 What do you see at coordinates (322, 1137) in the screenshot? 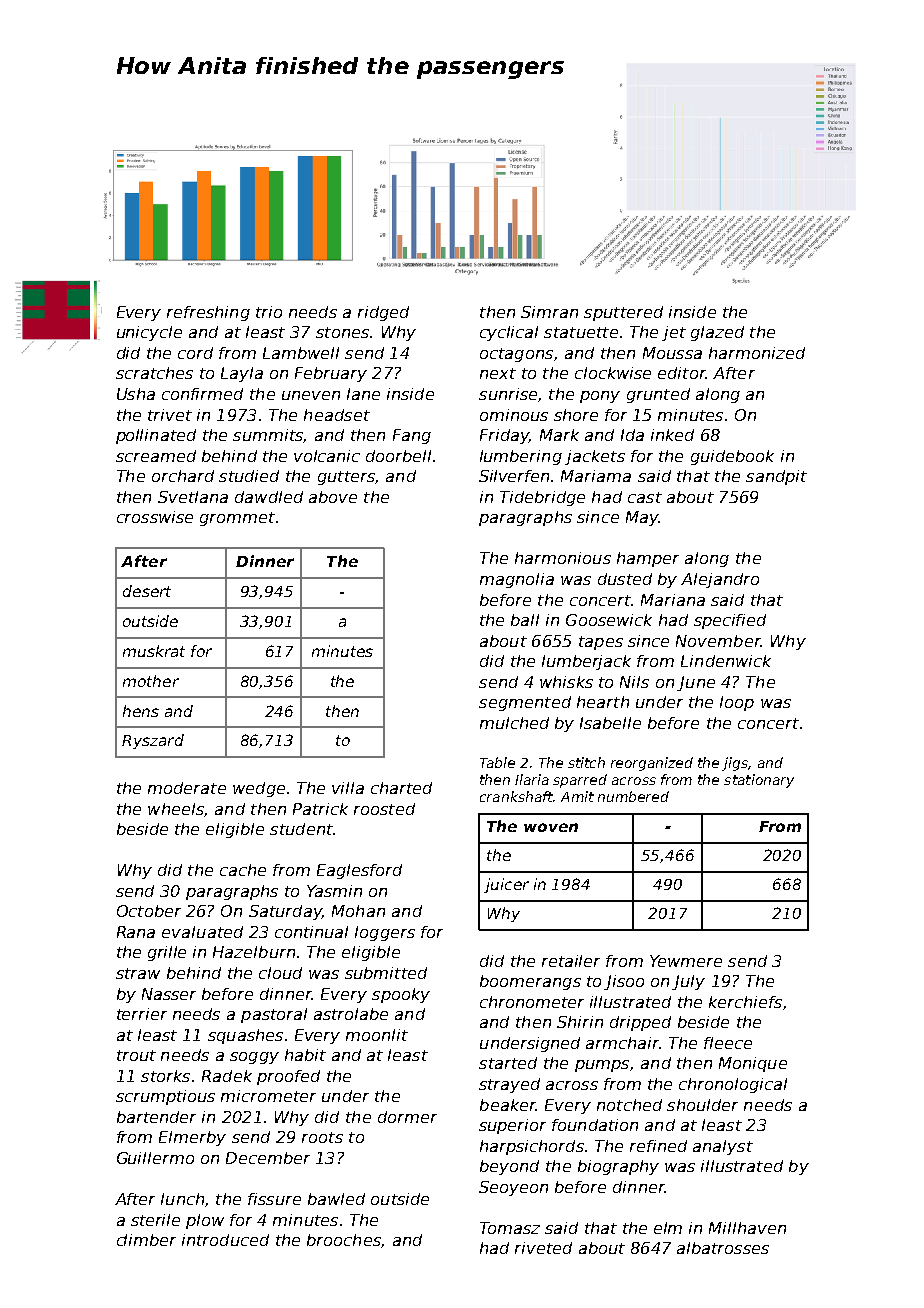
I see `roots` at bounding box center [322, 1137].
